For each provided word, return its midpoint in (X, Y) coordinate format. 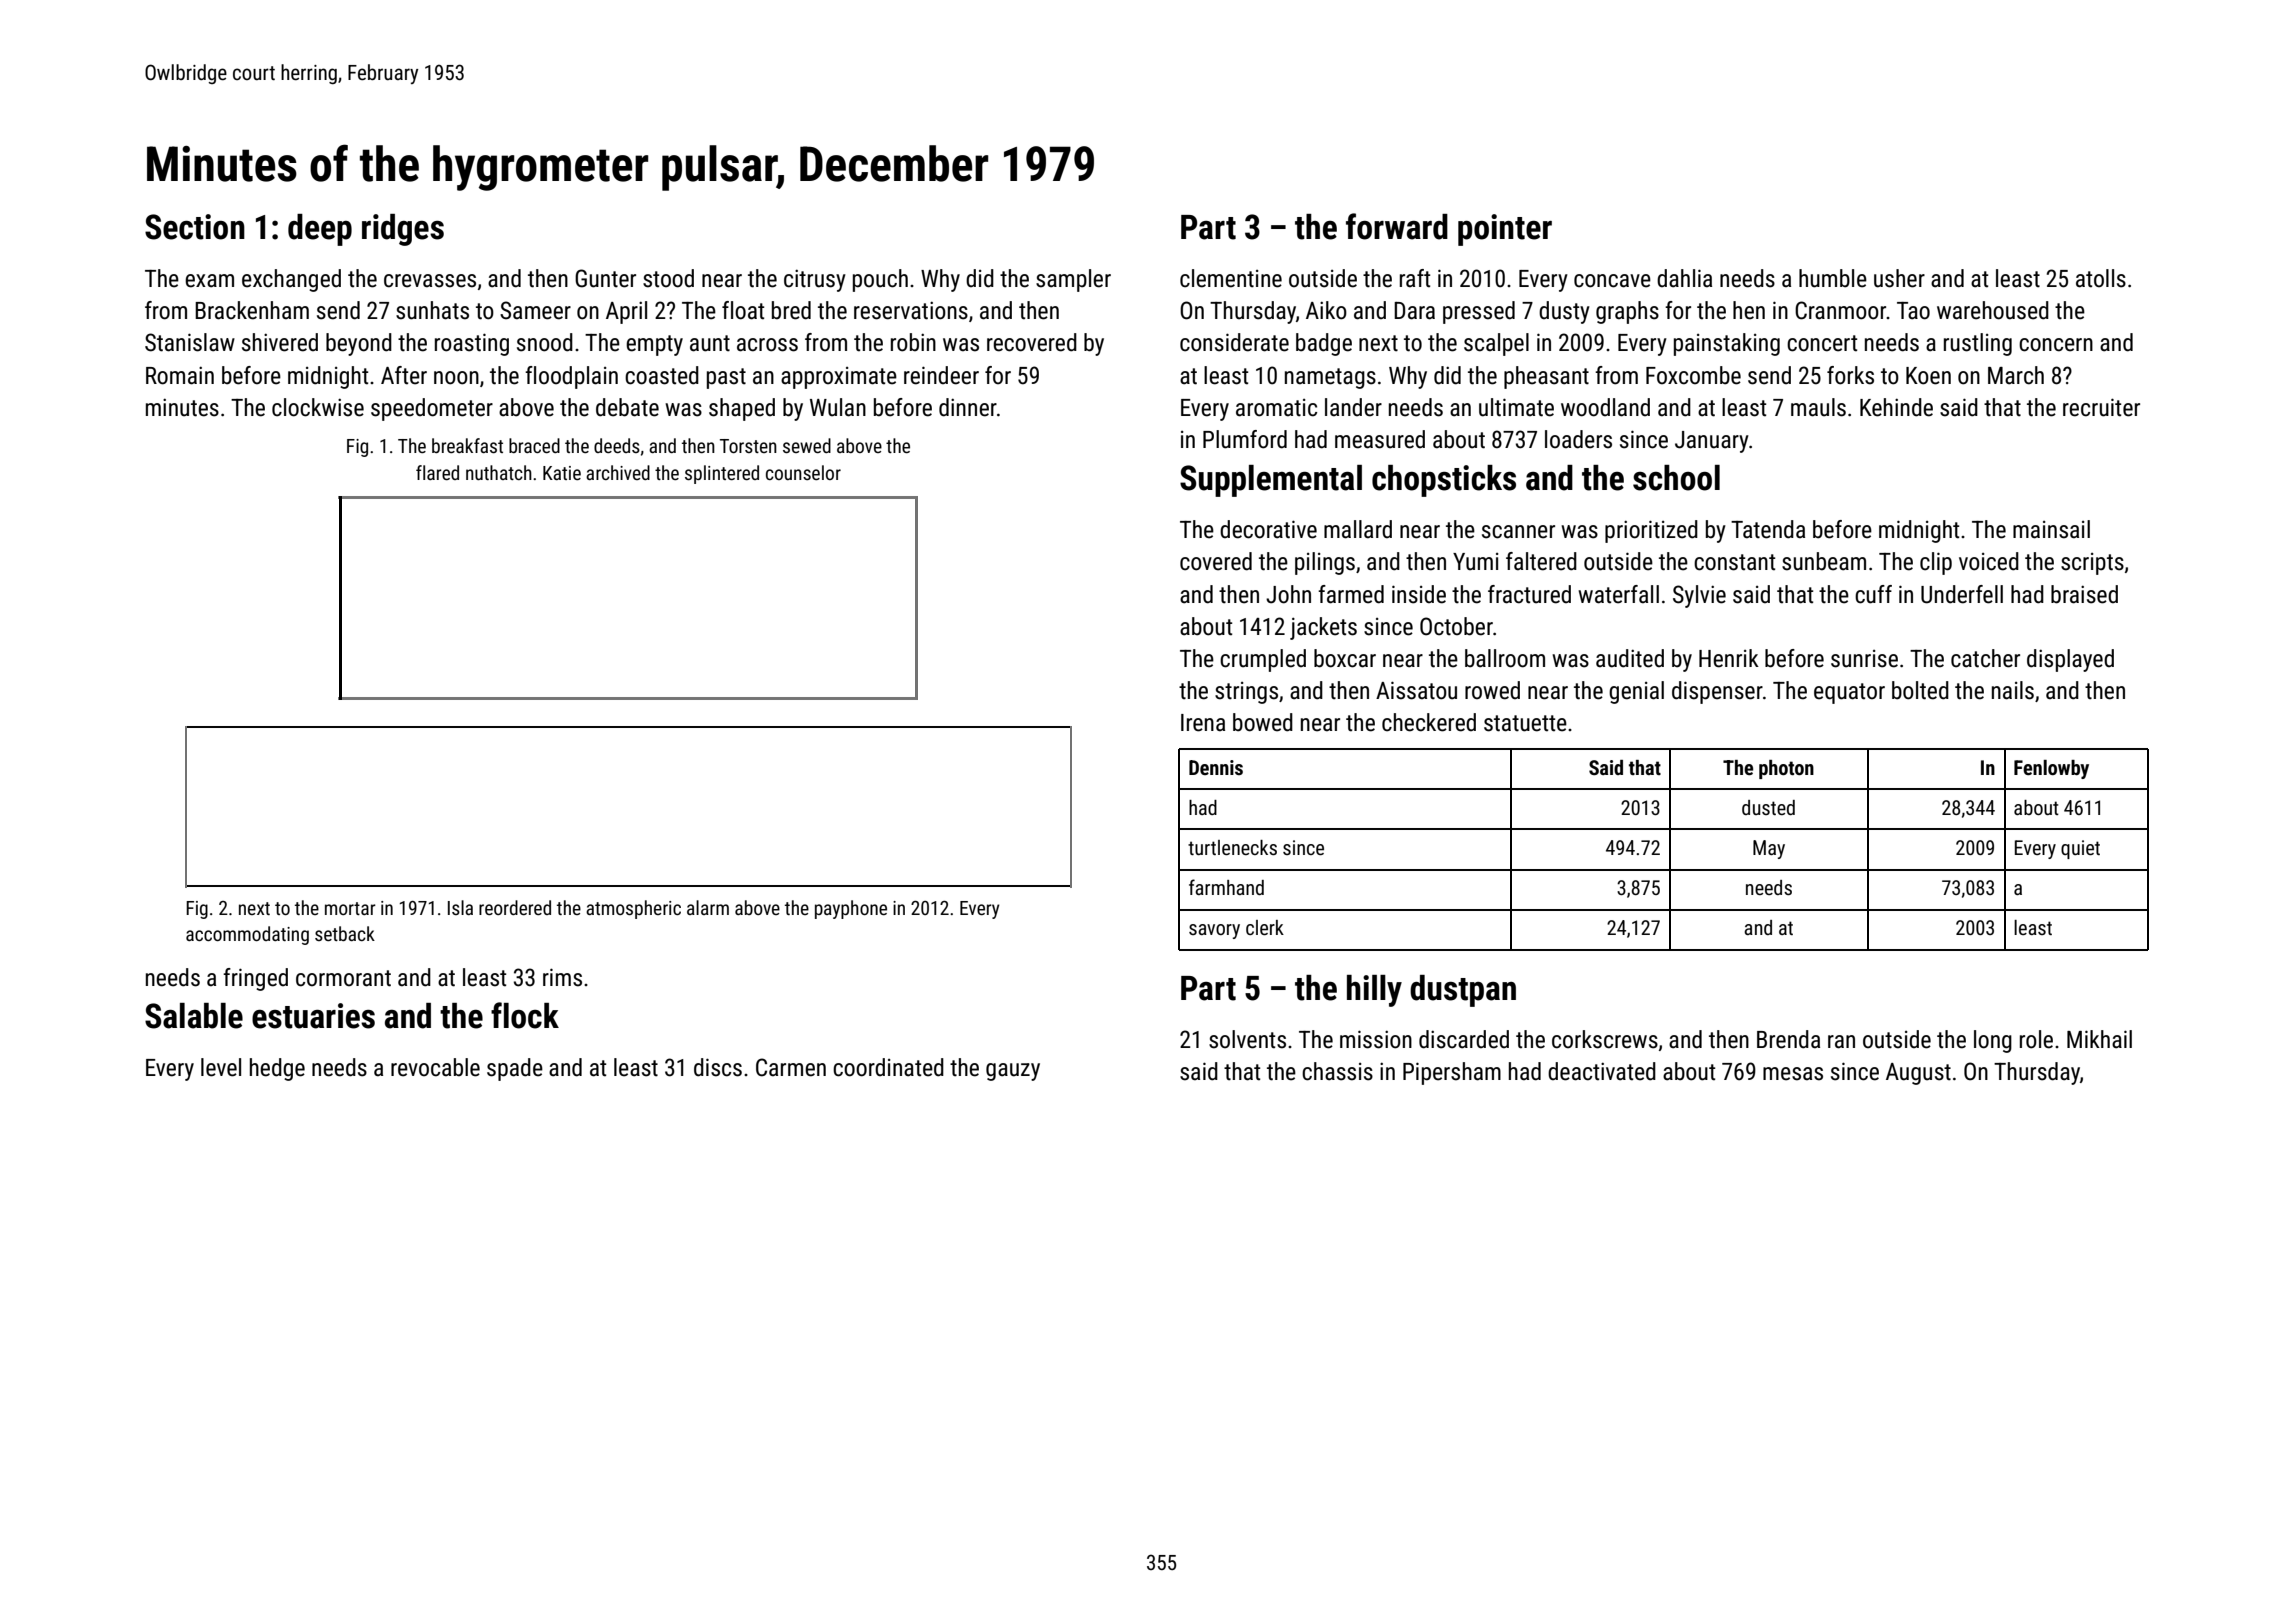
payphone (851, 909)
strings (1246, 693)
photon (1786, 769)
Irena (1203, 723)
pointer (1505, 230)
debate (627, 407)
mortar (350, 908)
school (1676, 478)
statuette (1525, 723)
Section (195, 227)
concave (1612, 281)
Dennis (1216, 767)
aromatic (1276, 408)
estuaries (313, 1016)
